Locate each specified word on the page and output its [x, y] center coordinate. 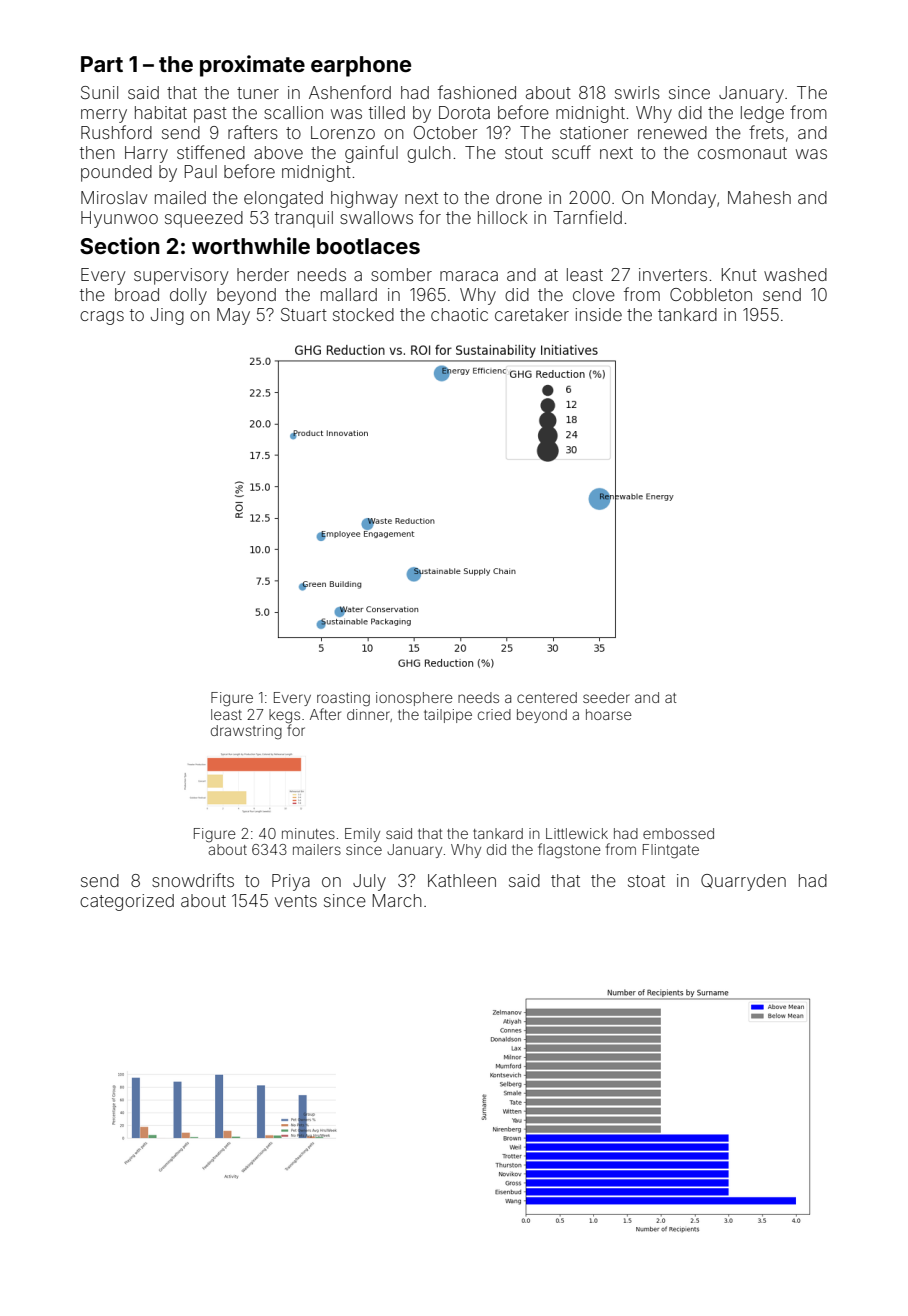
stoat [646, 881]
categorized [127, 902]
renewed [672, 132]
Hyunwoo [119, 219]
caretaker [532, 314]
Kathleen [462, 880]
